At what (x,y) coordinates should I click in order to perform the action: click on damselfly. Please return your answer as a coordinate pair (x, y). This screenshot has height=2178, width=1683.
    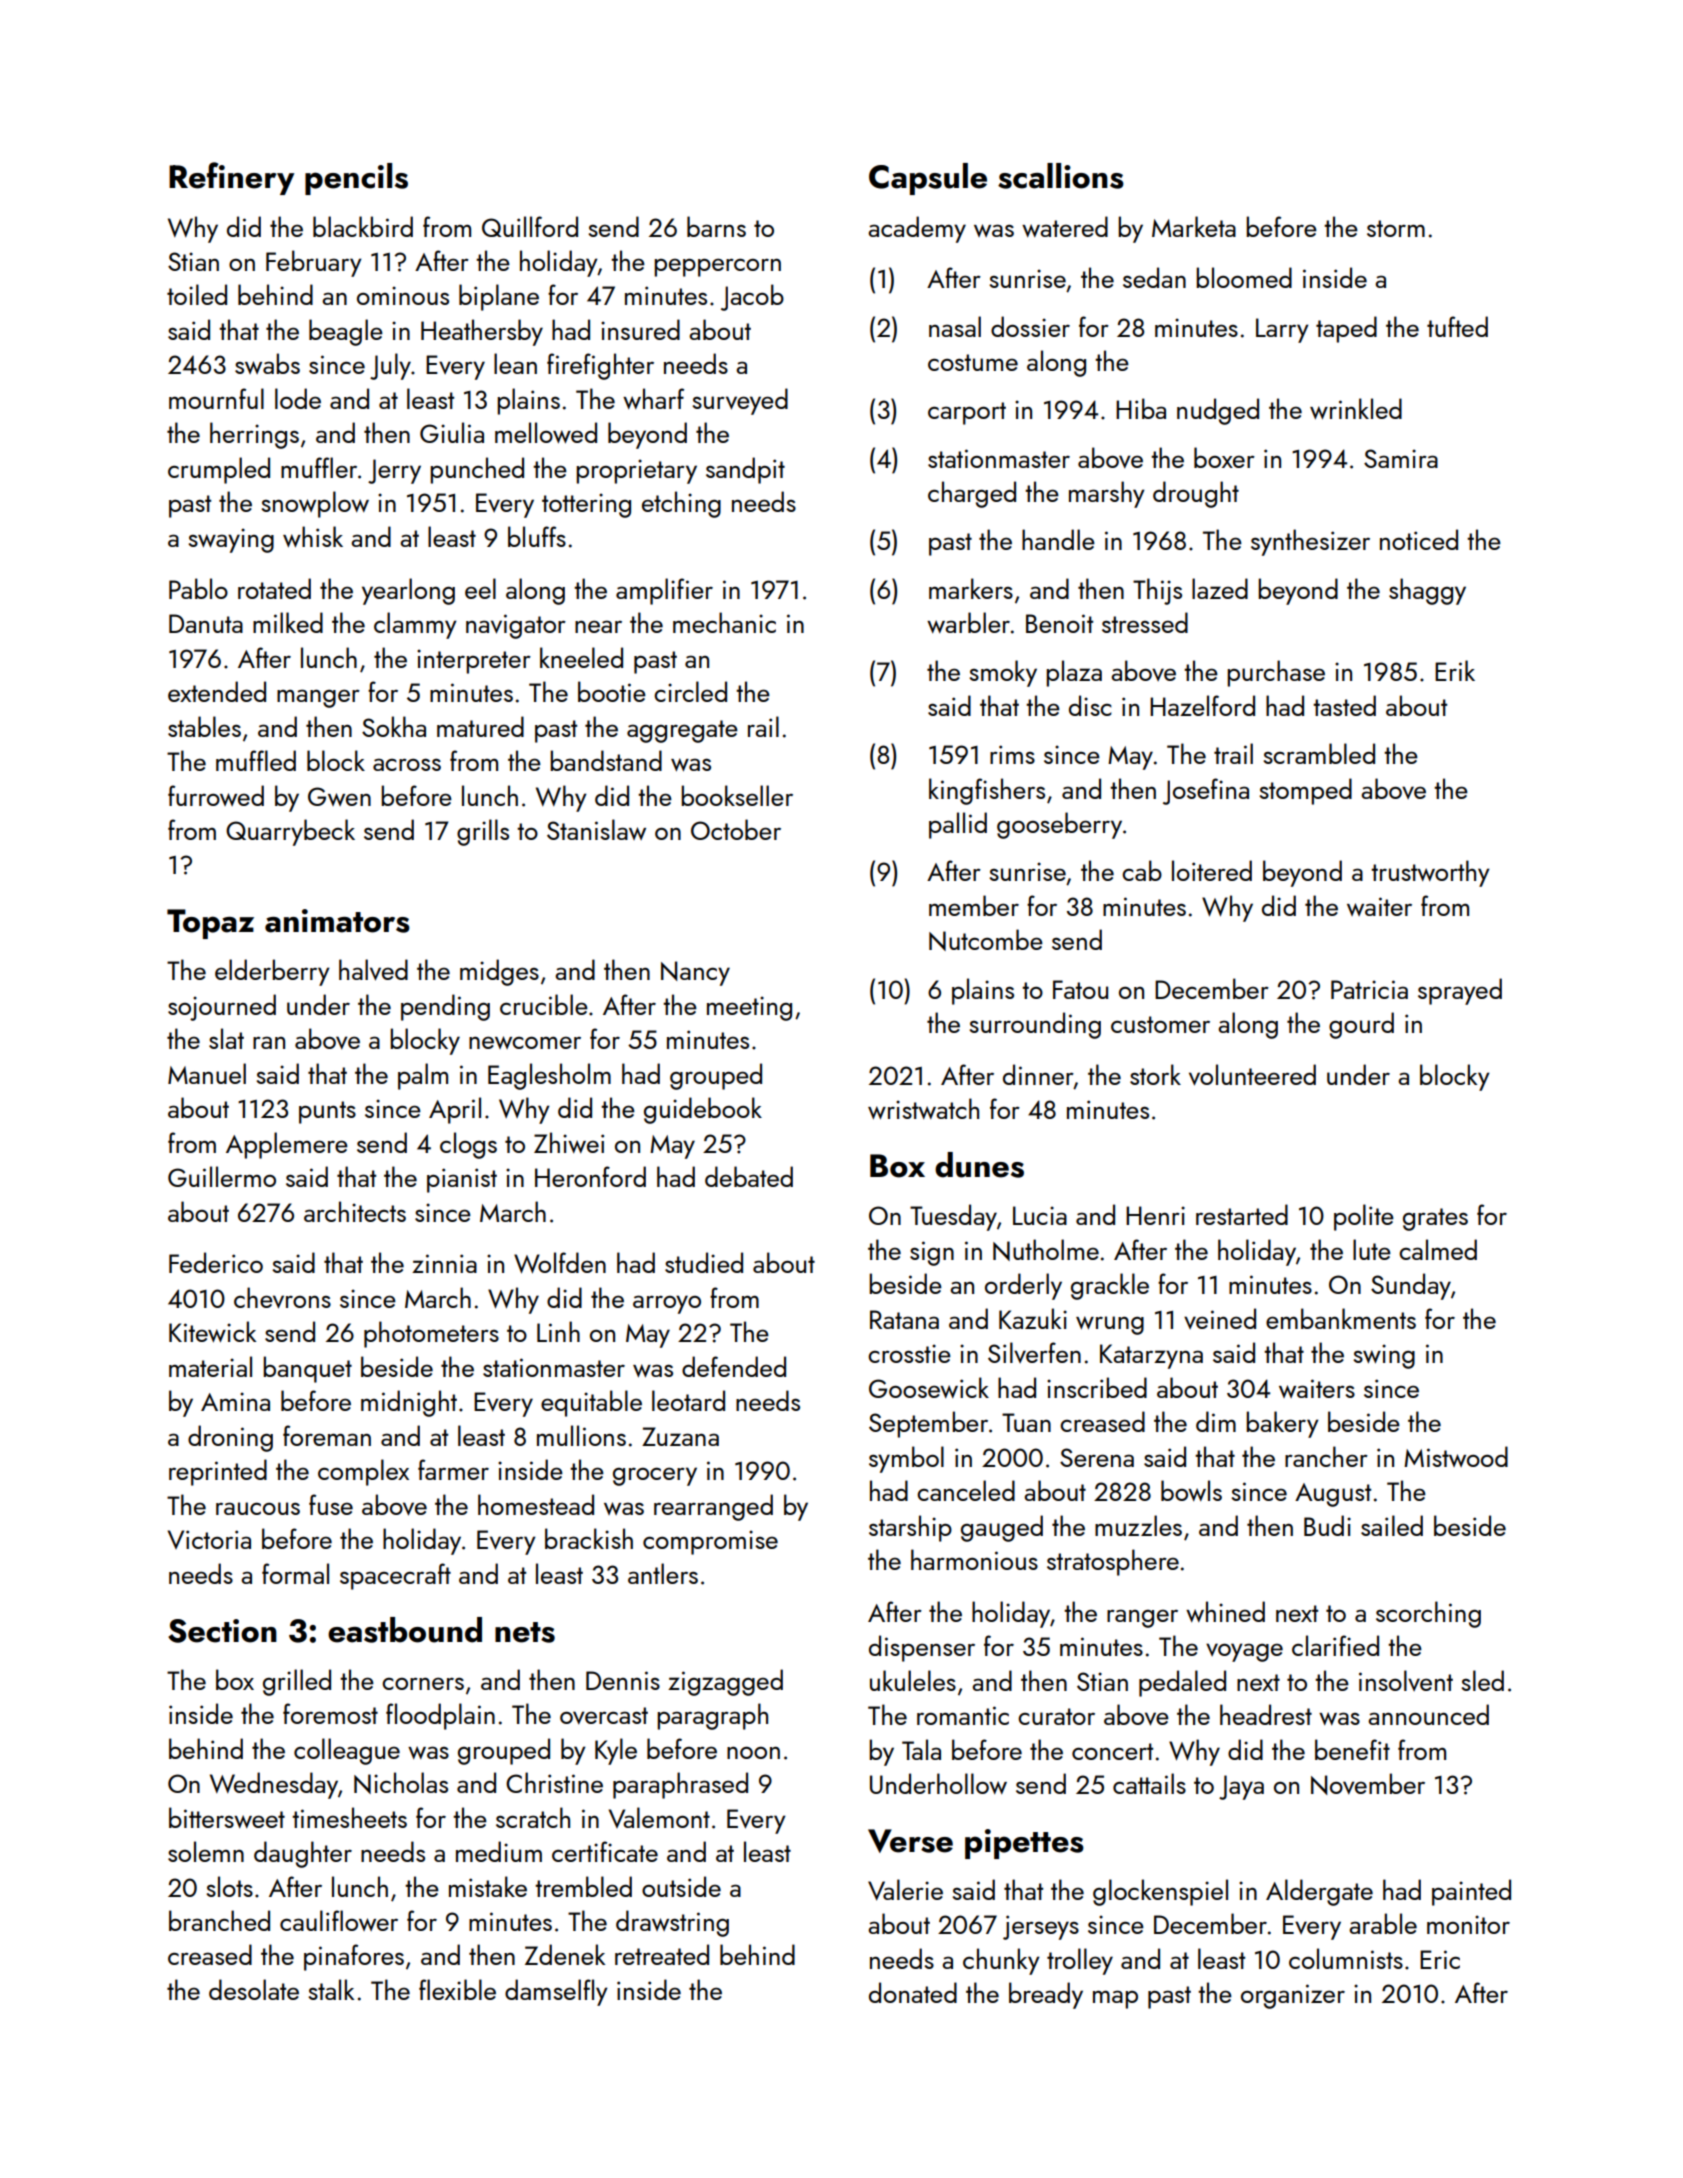
    Looking at the image, I should click on (556, 1992).
